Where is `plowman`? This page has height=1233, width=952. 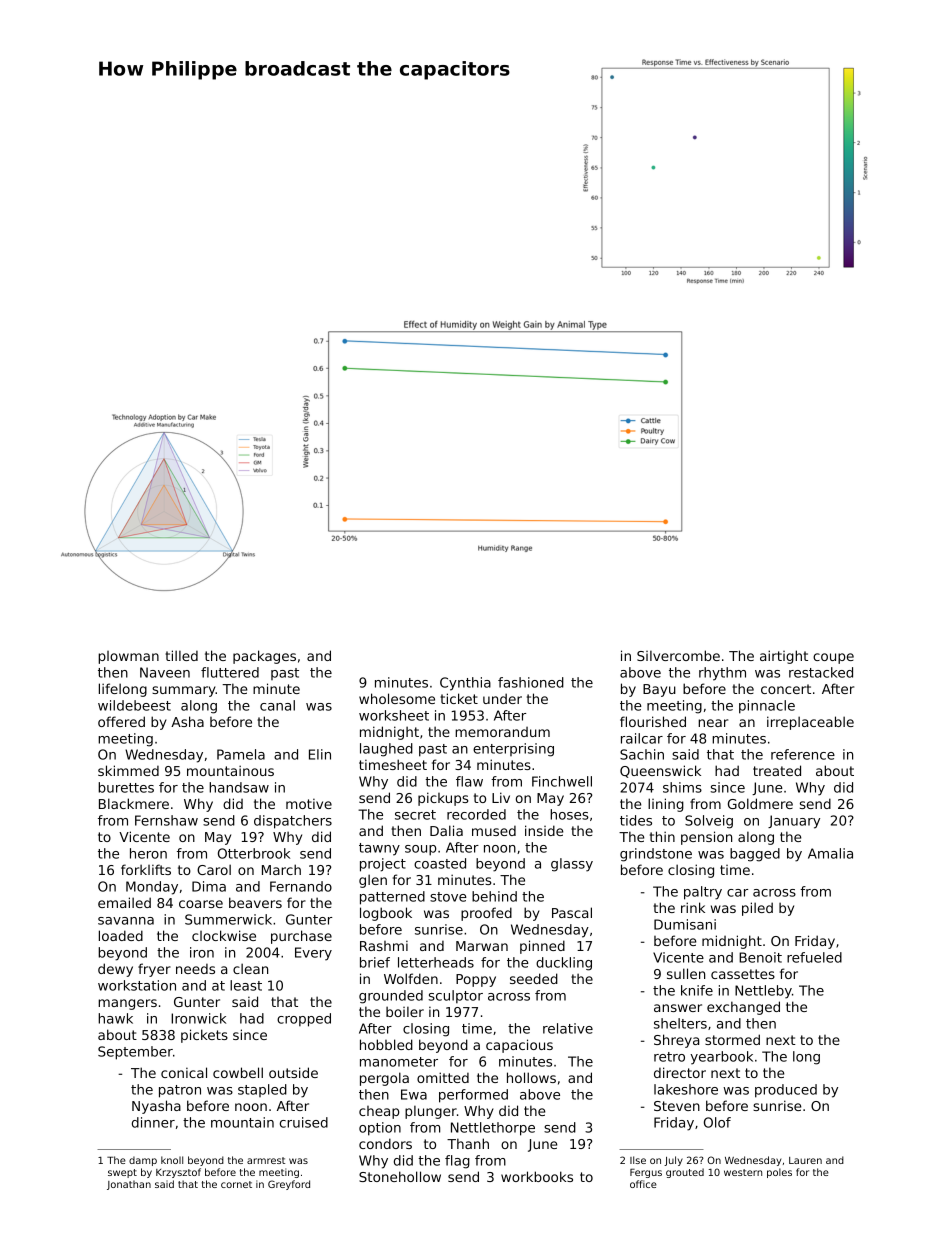 plowman is located at coordinates (128, 657).
